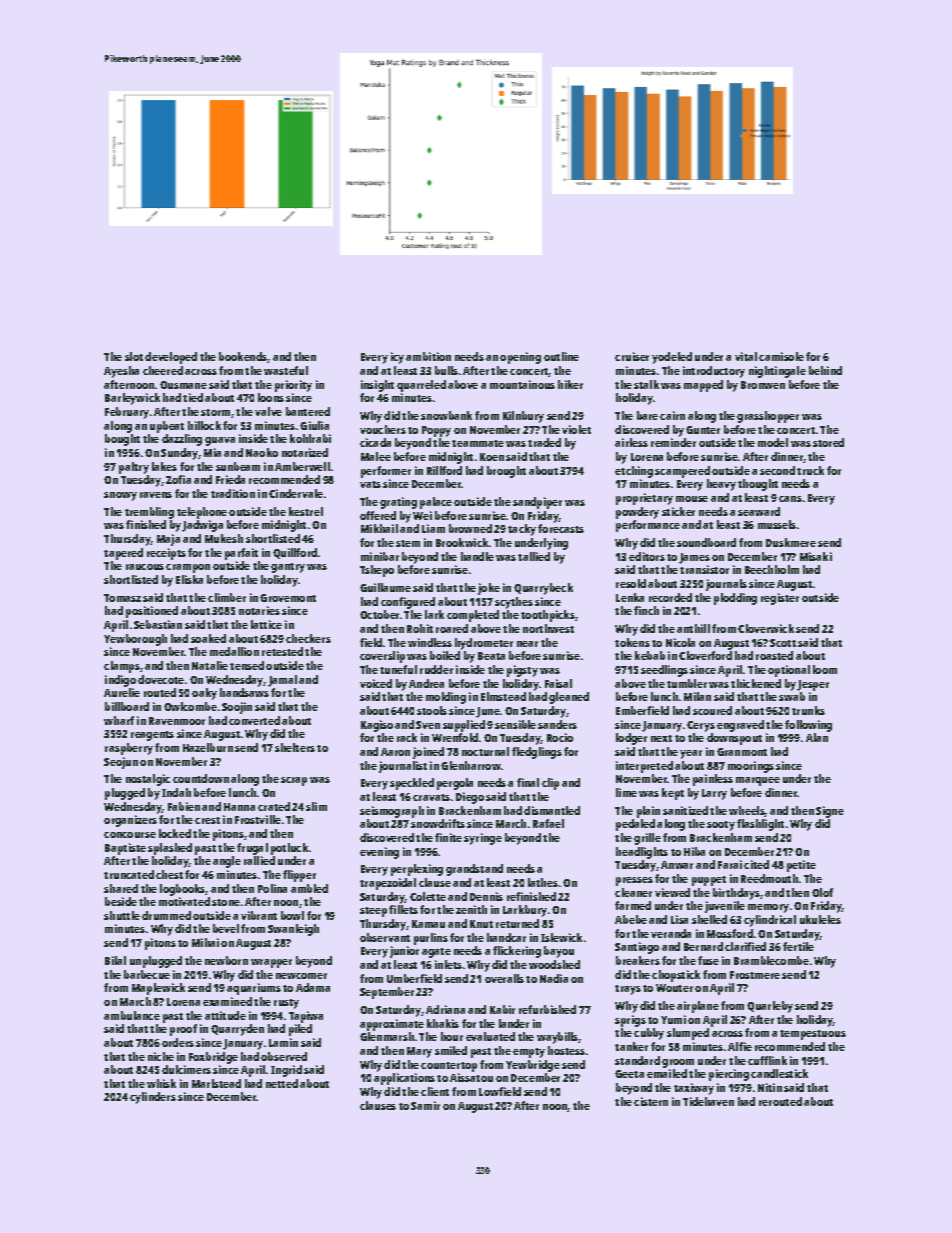  What do you see at coordinates (171, 358) in the screenshot?
I see `developed` at bounding box center [171, 358].
